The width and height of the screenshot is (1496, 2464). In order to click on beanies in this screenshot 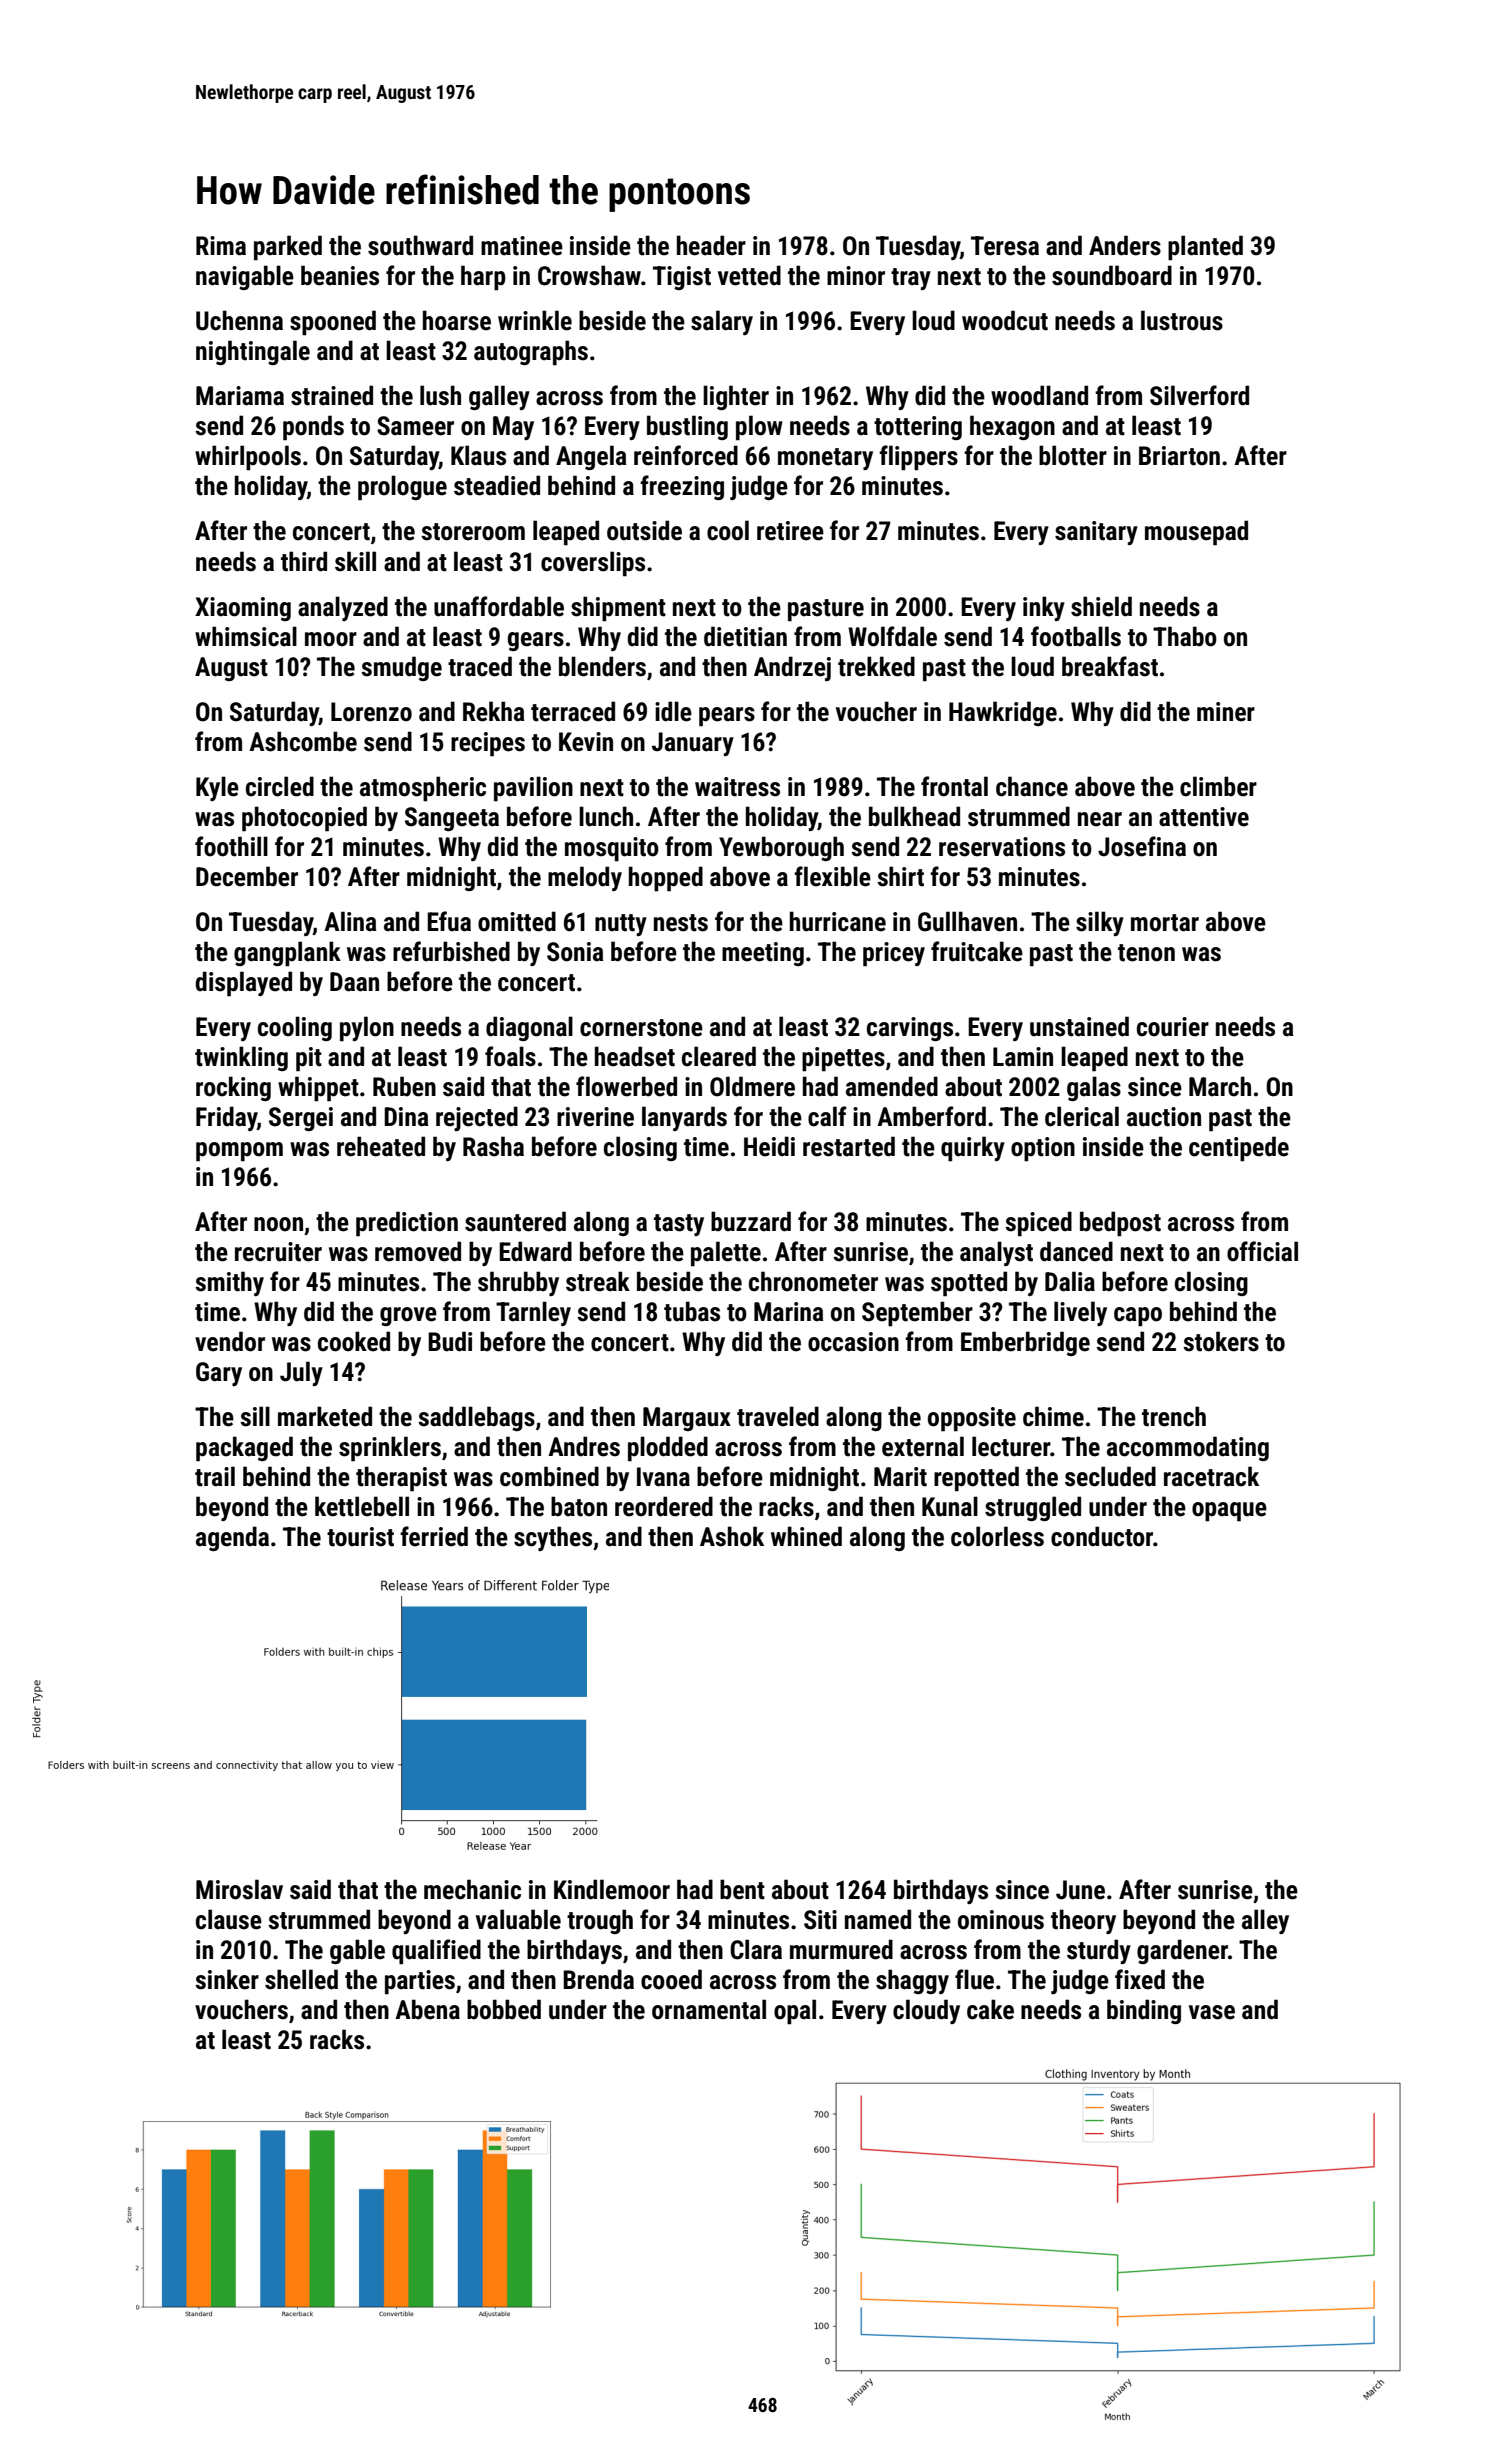, I will do `click(340, 275)`.
